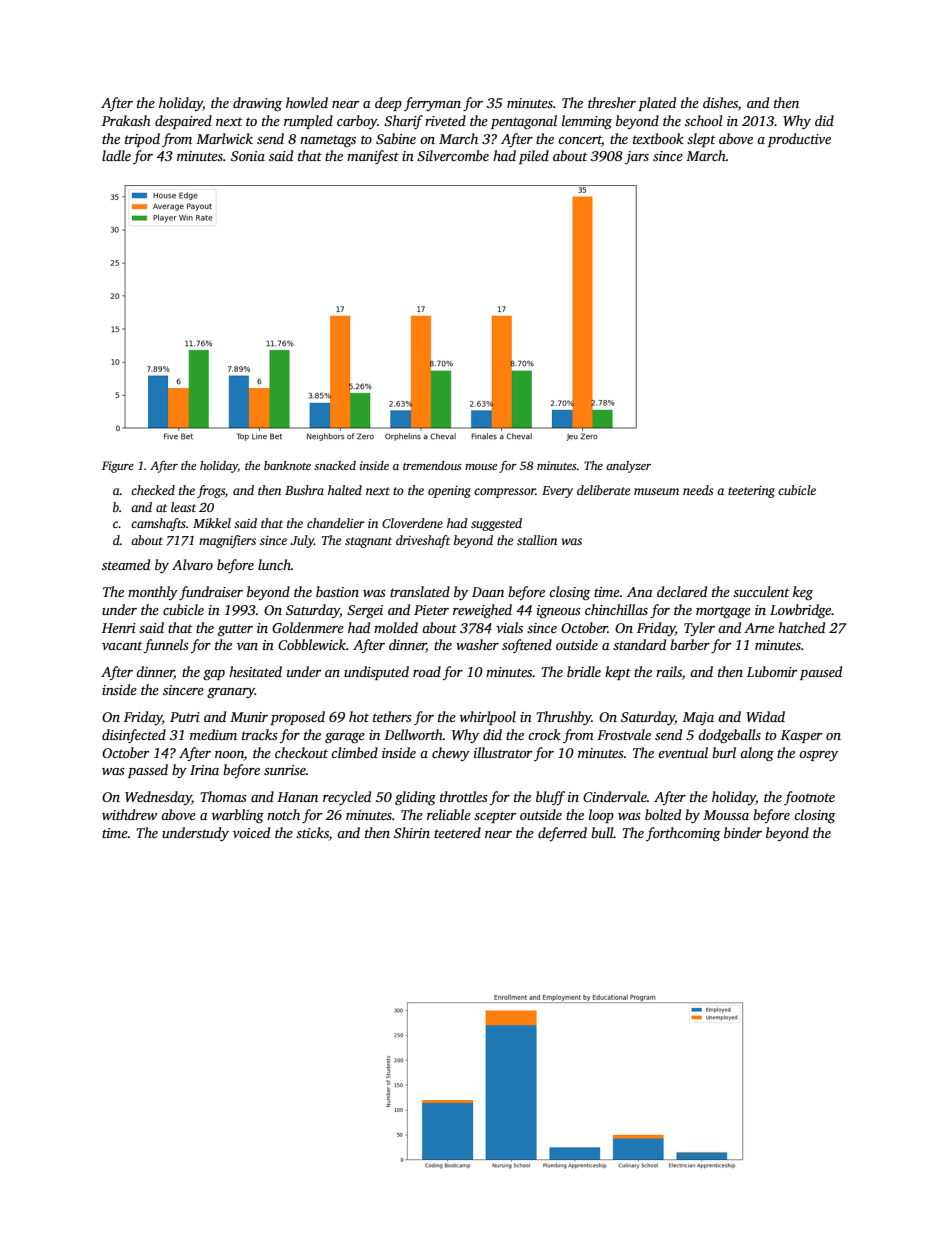 The image size is (952, 1233). I want to click on banknote, so click(287, 465).
